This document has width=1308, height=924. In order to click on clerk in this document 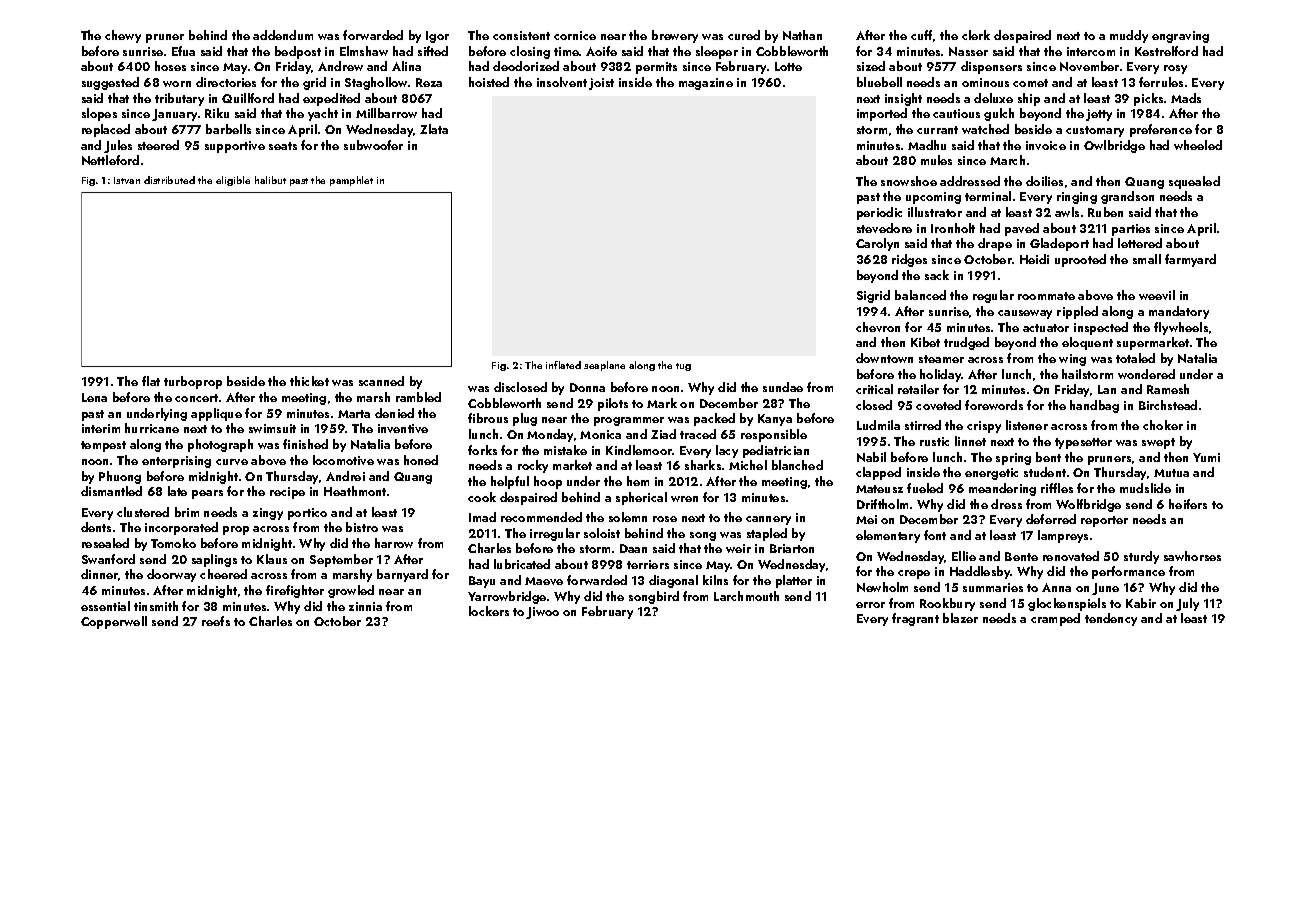, I will do `click(976, 35)`.
